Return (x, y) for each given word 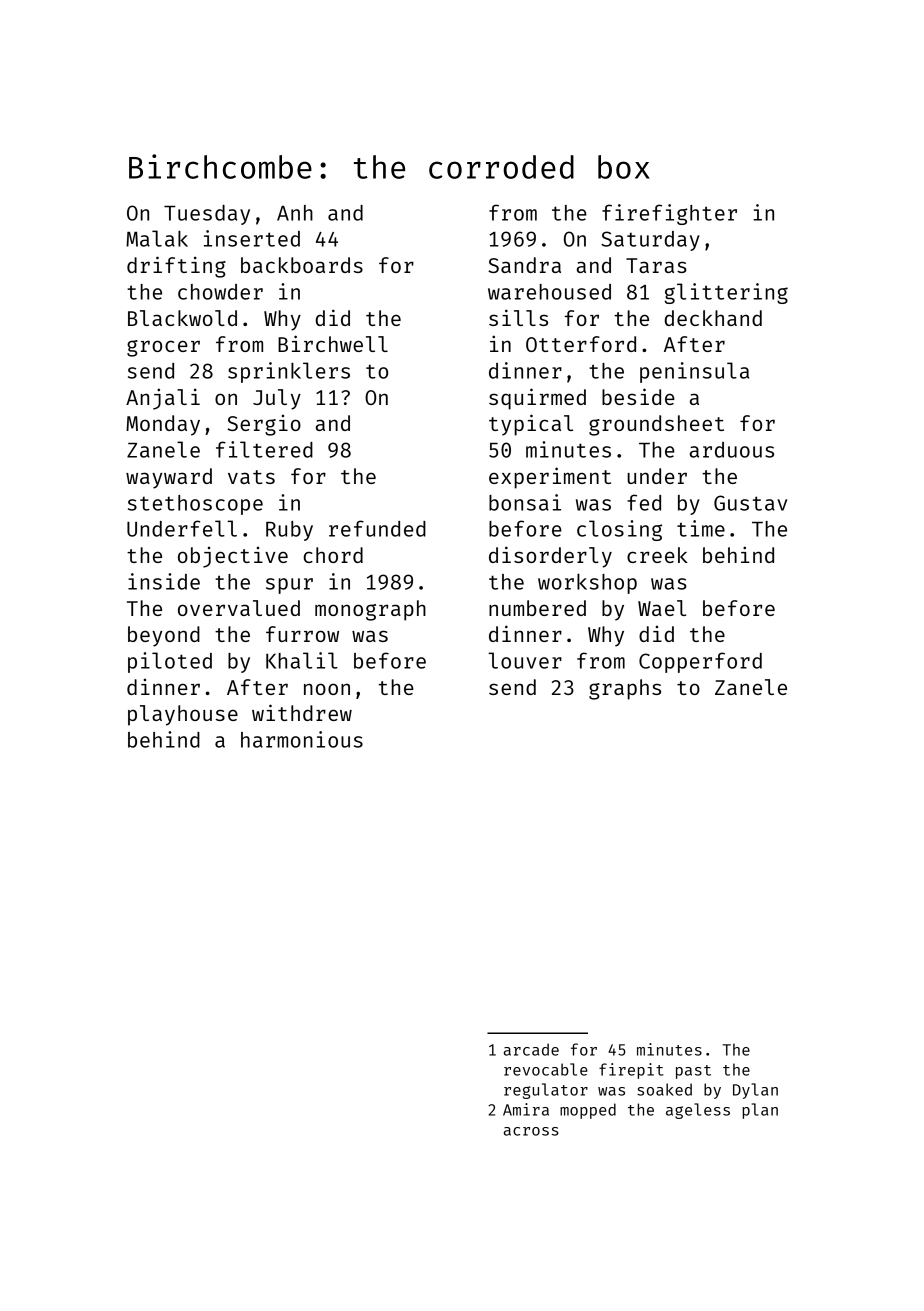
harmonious (302, 739)
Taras (656, 265)
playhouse (183, 715)
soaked (664, 1089)
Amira (526, 1109)
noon (327, 689)
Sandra (524, 265)
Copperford (700, 662)
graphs (625, 689)
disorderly (550, 557)
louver (525, 660)
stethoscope (195, 505)
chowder (220, 292)
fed (644, 502)
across (531, 1131)
